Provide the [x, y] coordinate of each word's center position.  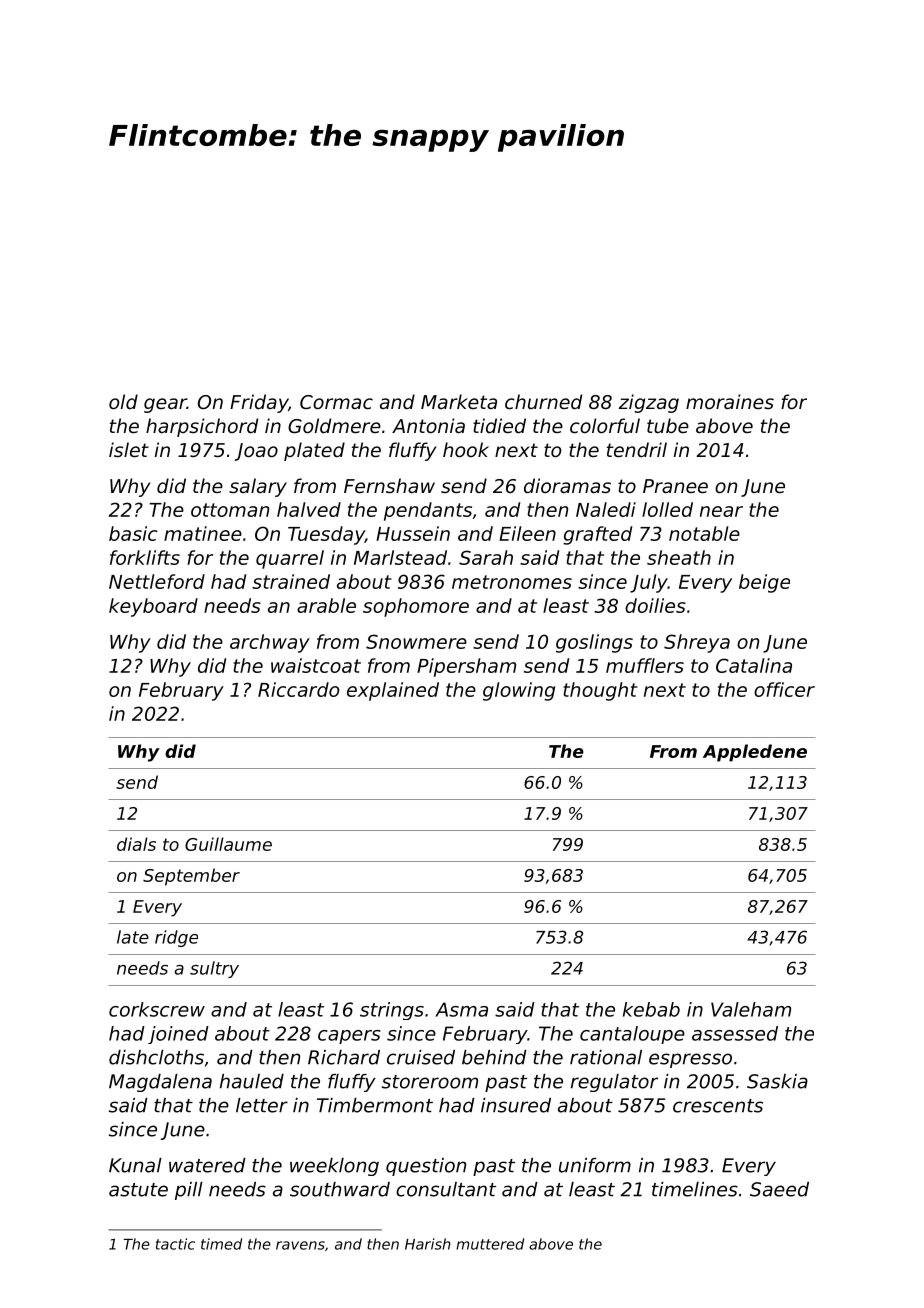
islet [129, 449]
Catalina [754, 665]
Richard [344, 1057]
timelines [695, 1189]
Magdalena [160, 1083]
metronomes [512, 582]
